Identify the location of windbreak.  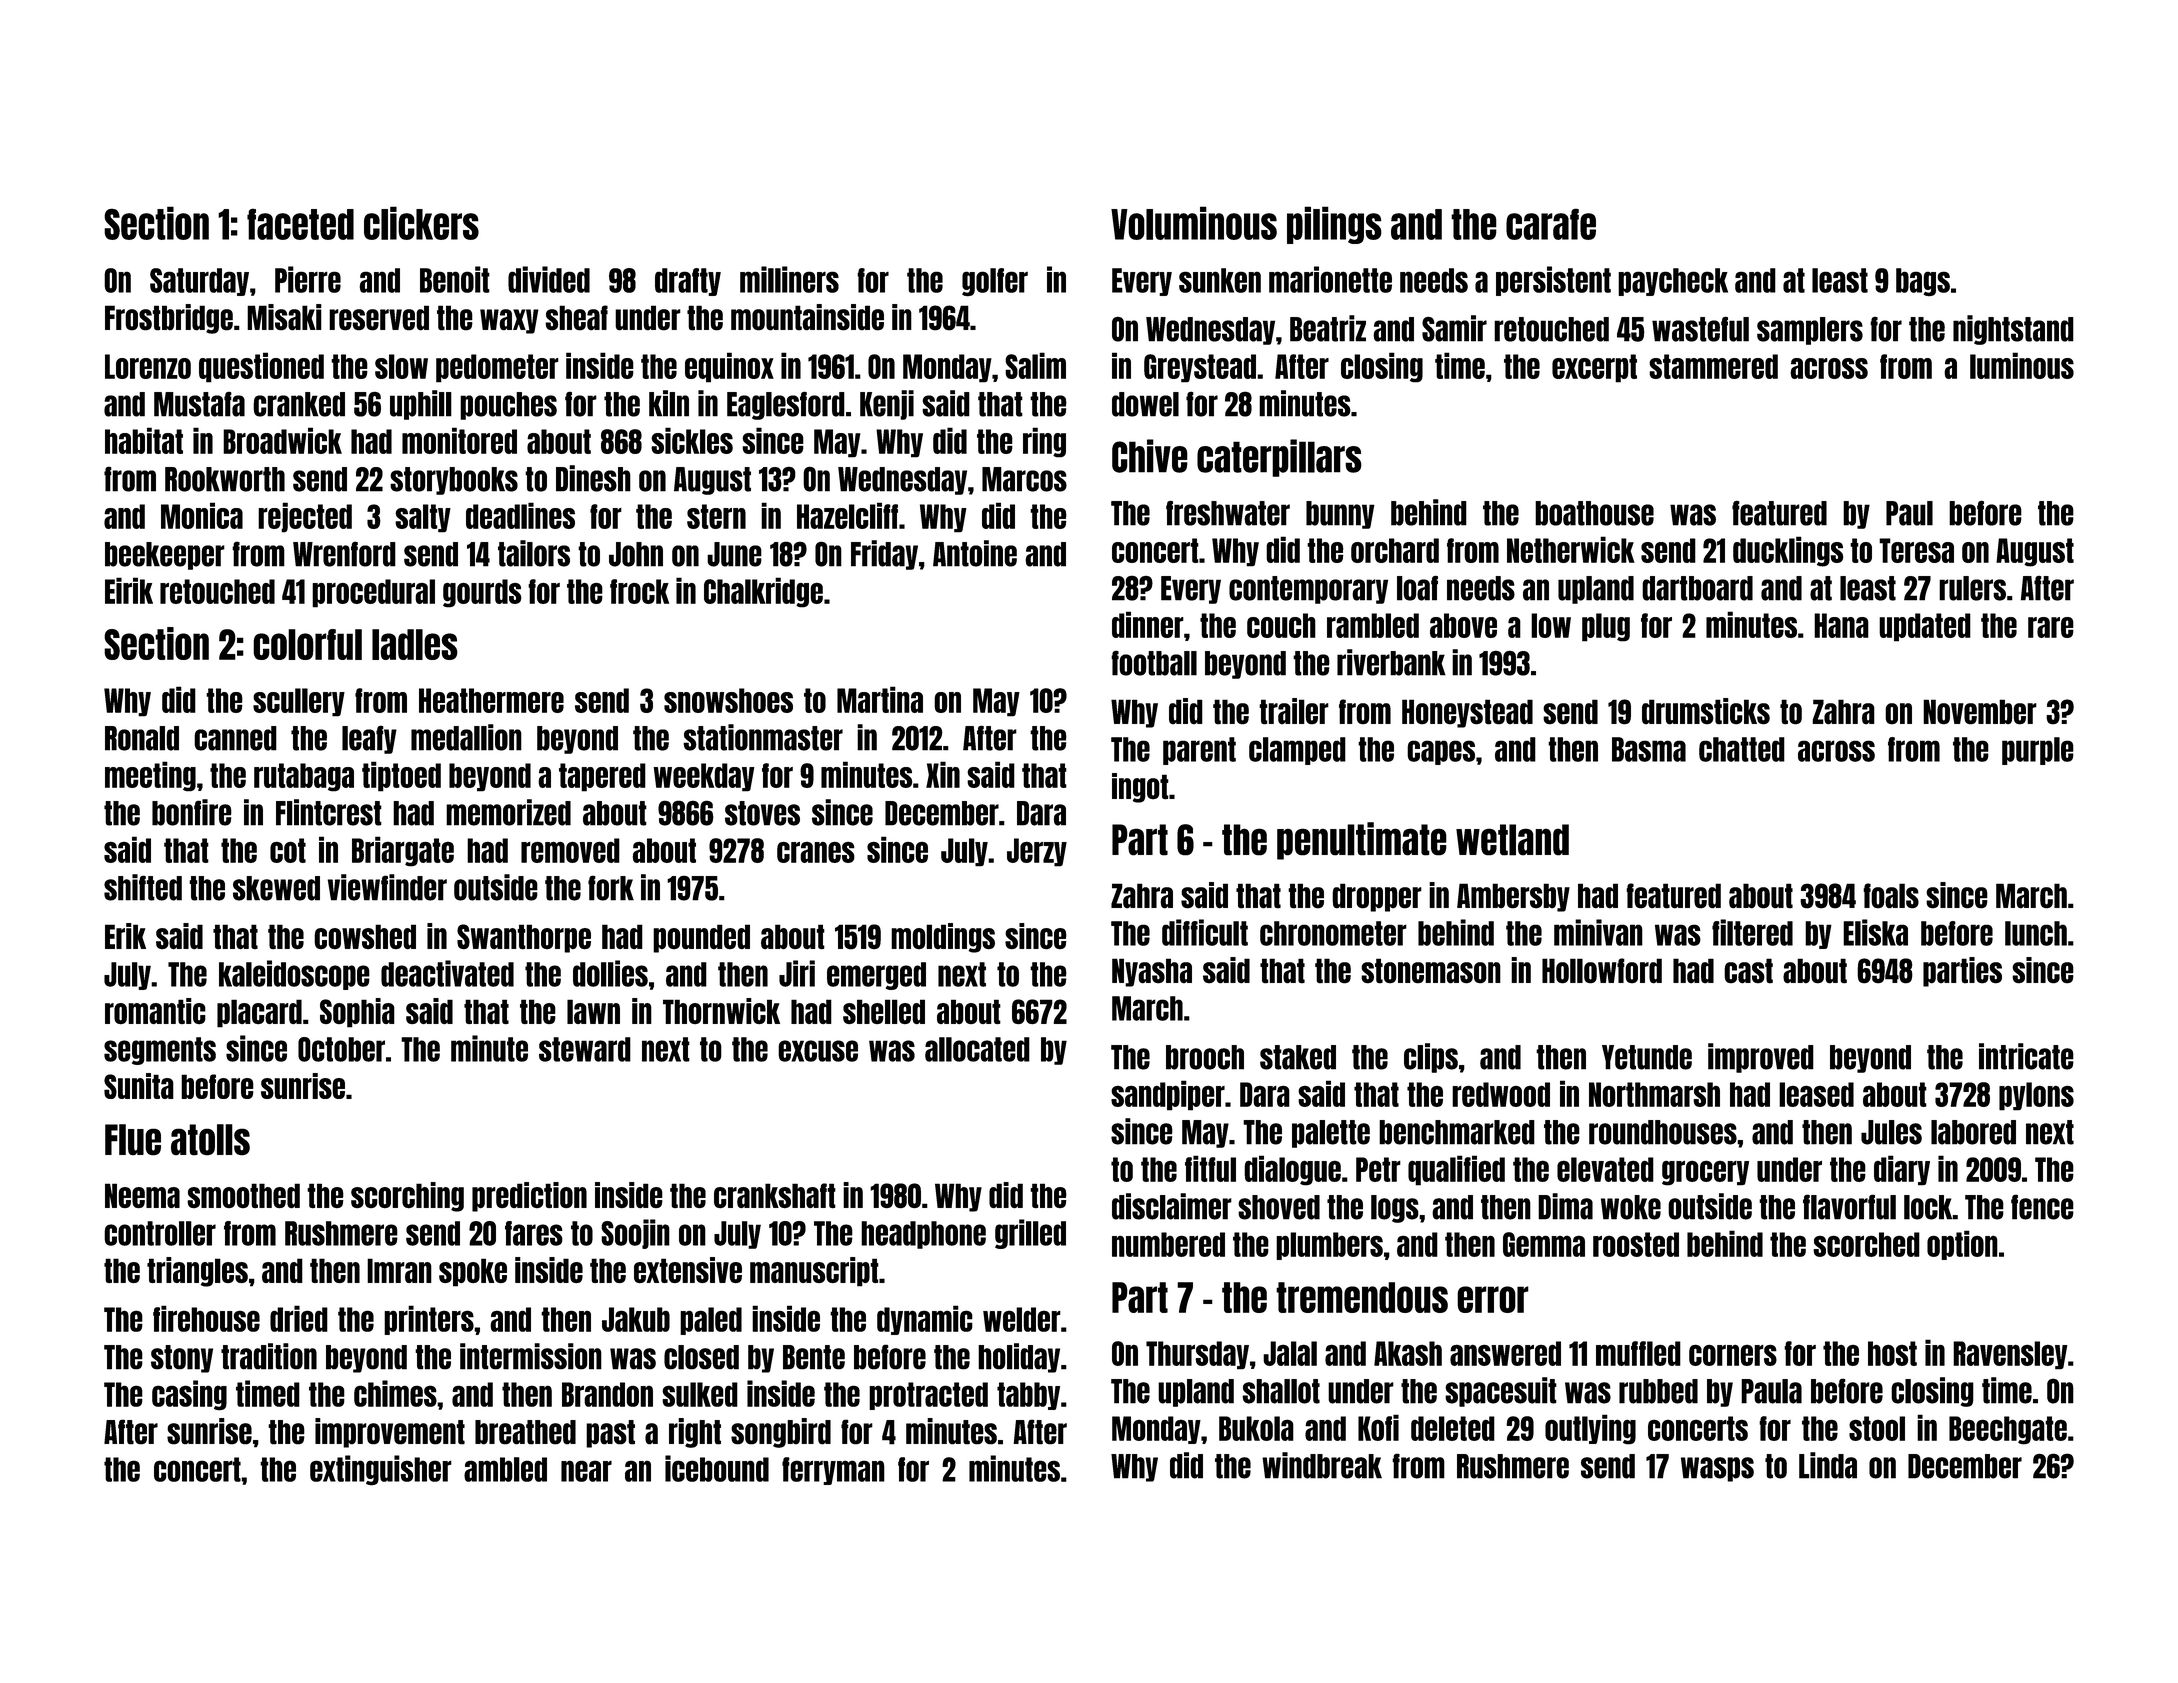
(1322, 1465).
